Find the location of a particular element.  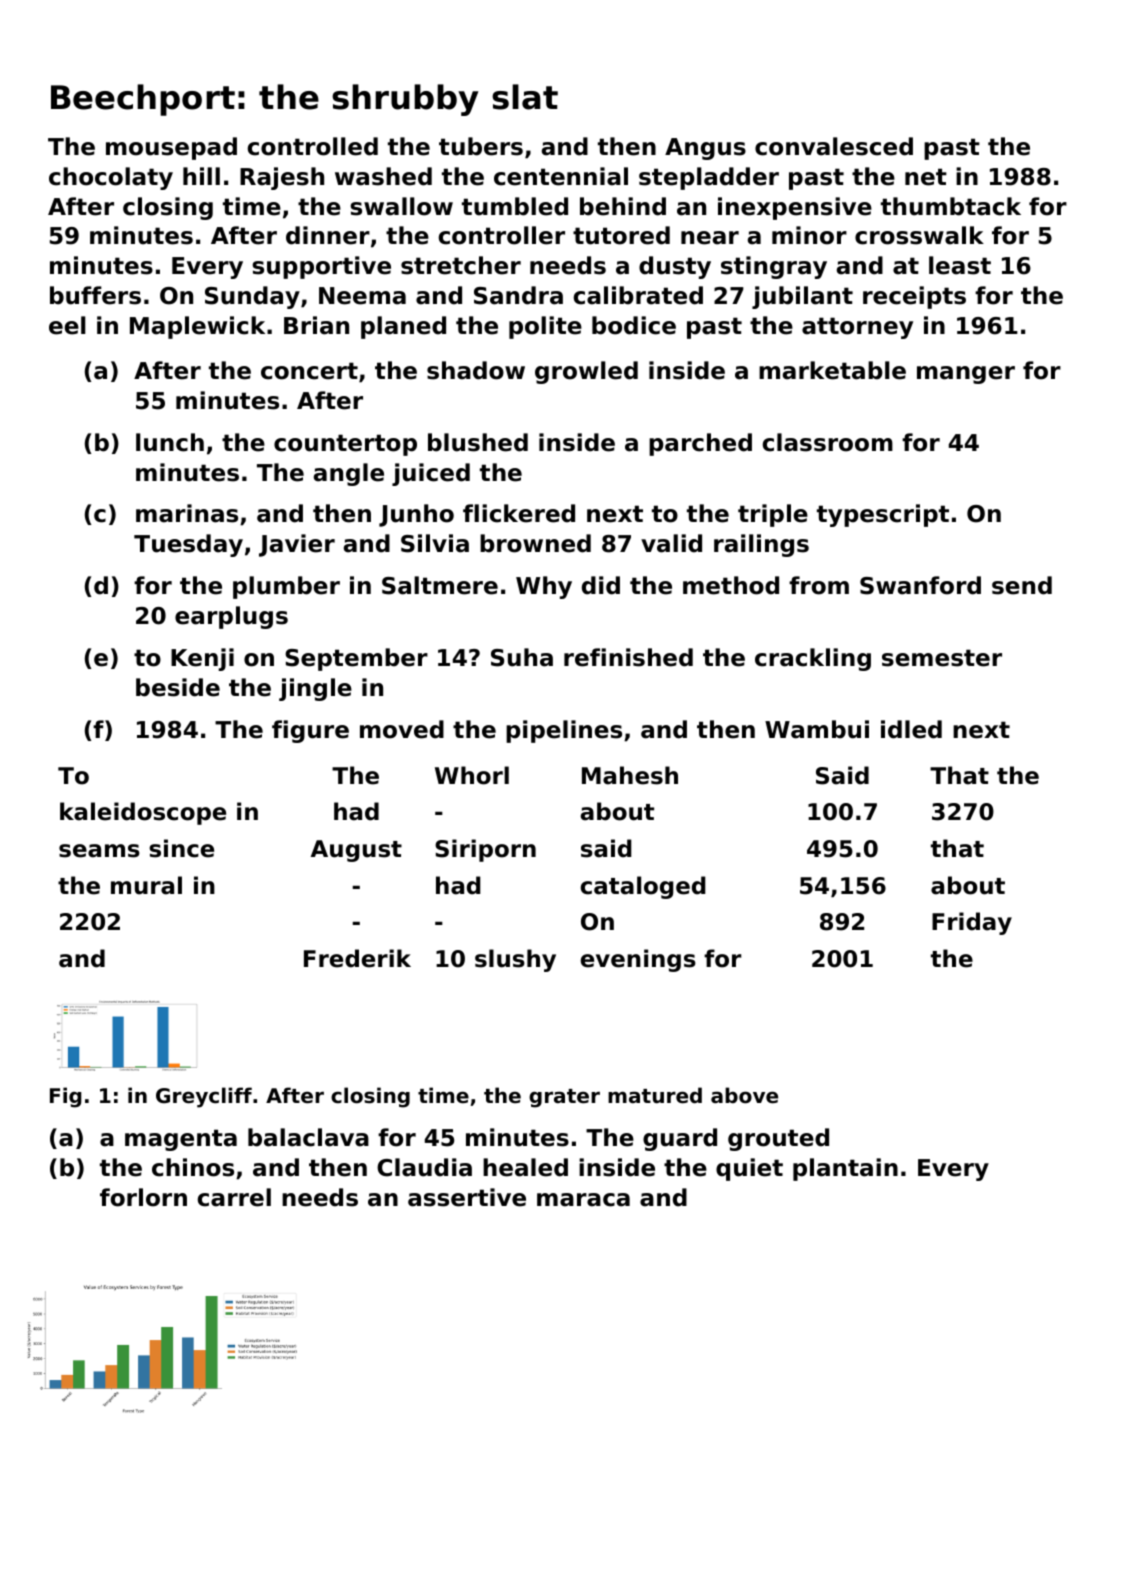

convalesced is located at coordinates (834, 146).
